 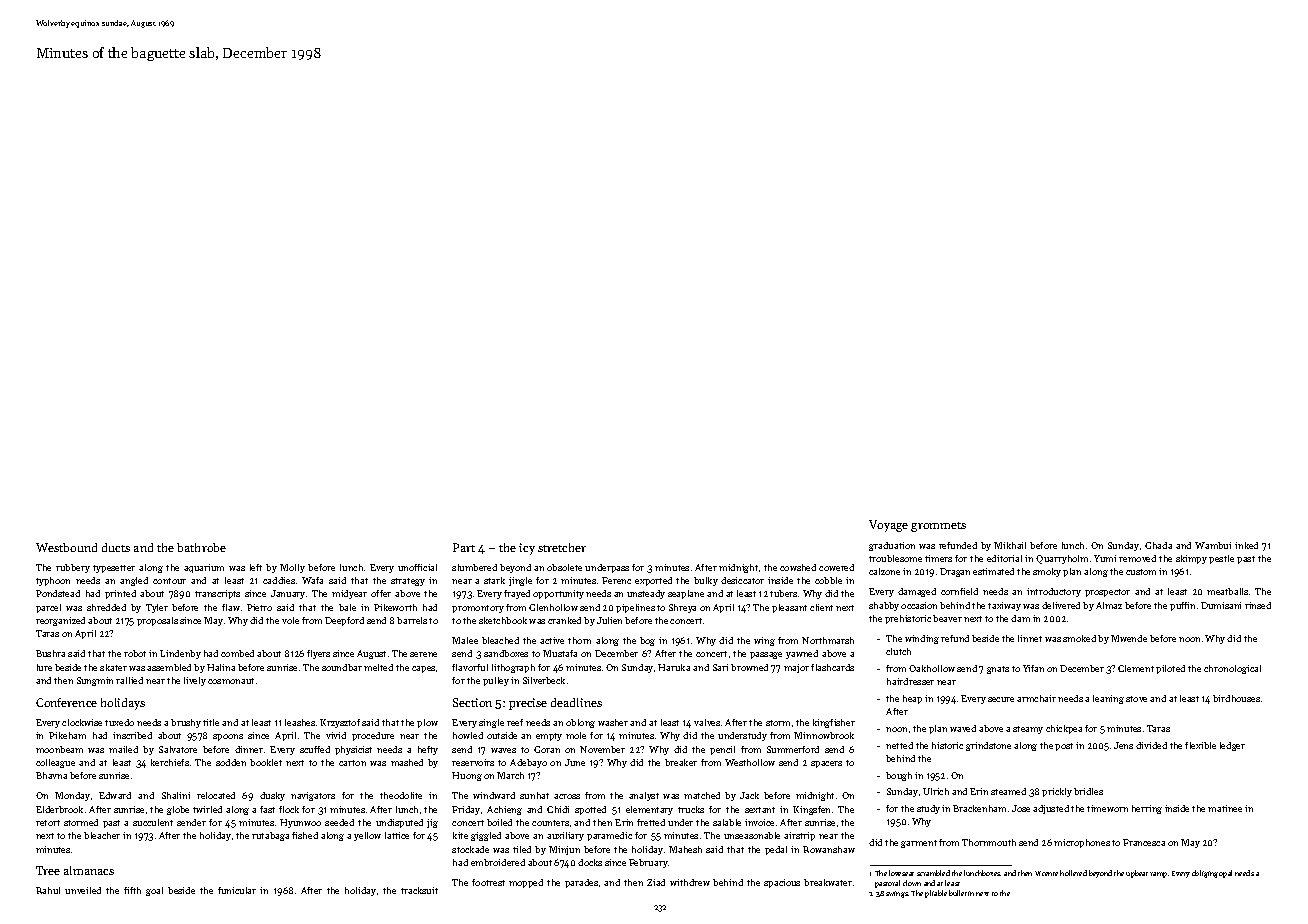 What do you see at coordinates (998, 670) in the page?
I see `gnats` at bounding box center [998, 670].
